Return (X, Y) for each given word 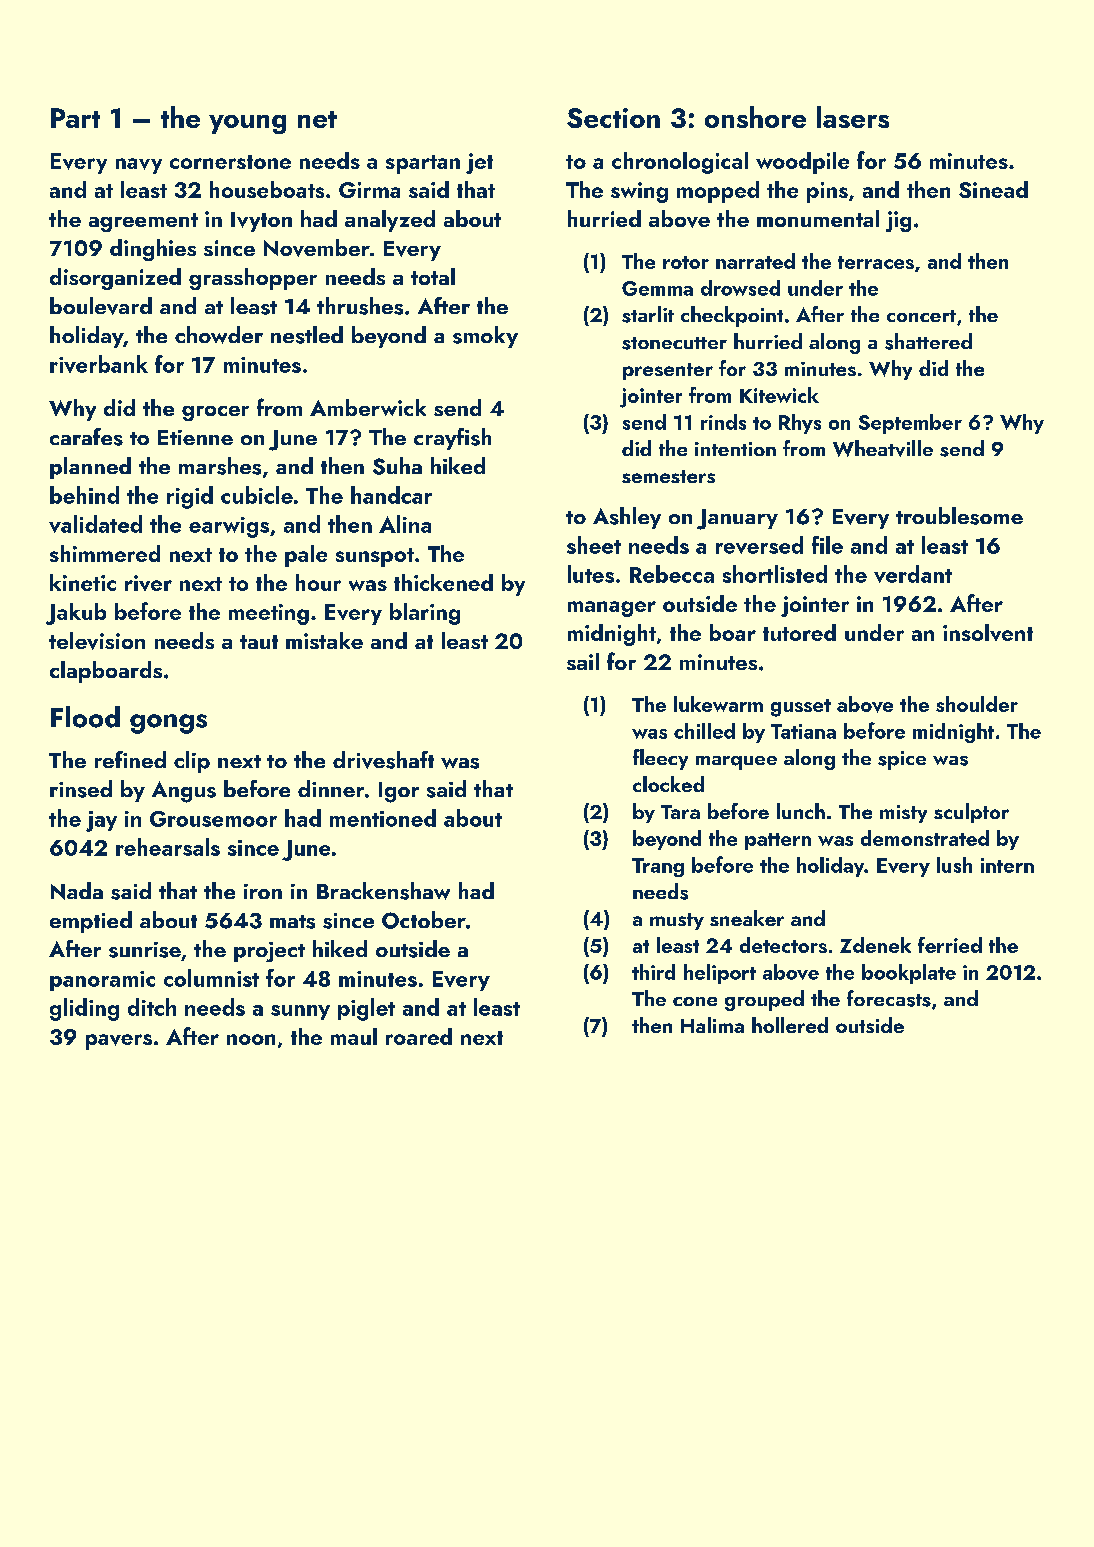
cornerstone (230, 162)
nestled (307, 335)
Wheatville (883, 448)
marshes (220, 466)
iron (263, 891)
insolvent (988, 632)
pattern (778, 841)
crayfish (452, 439)
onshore (755, 117)
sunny (300, 1012)
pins (827, 192)
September (910, 424)
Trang (658, 867)
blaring (425, 614)
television (97, 641)
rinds (723, 422)
